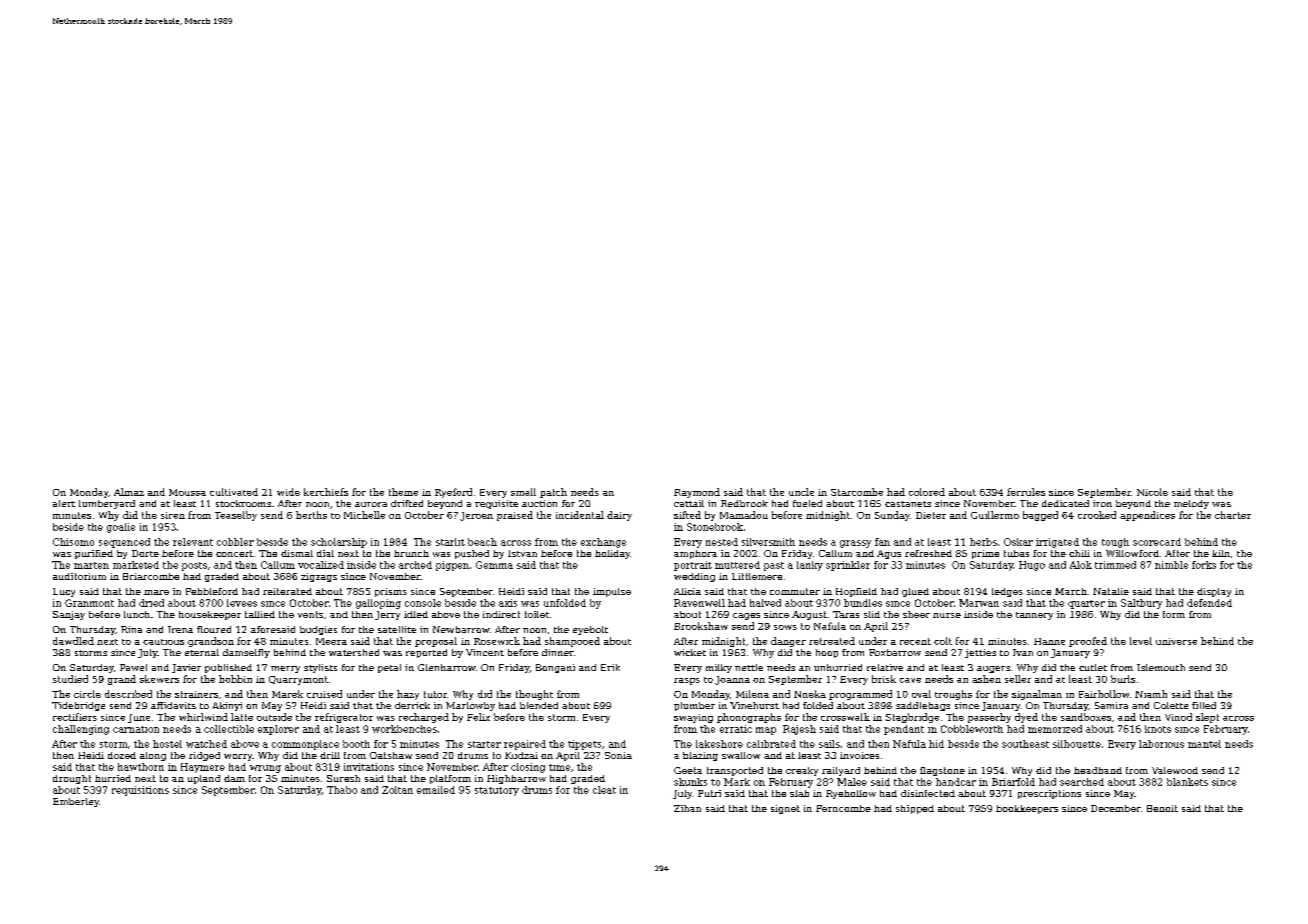 This screenshot has height=924, width=1308. What do you see at coordinates (687, 808) in the screenshot?
I see `Zihan` at bounding box center [687, 808].
